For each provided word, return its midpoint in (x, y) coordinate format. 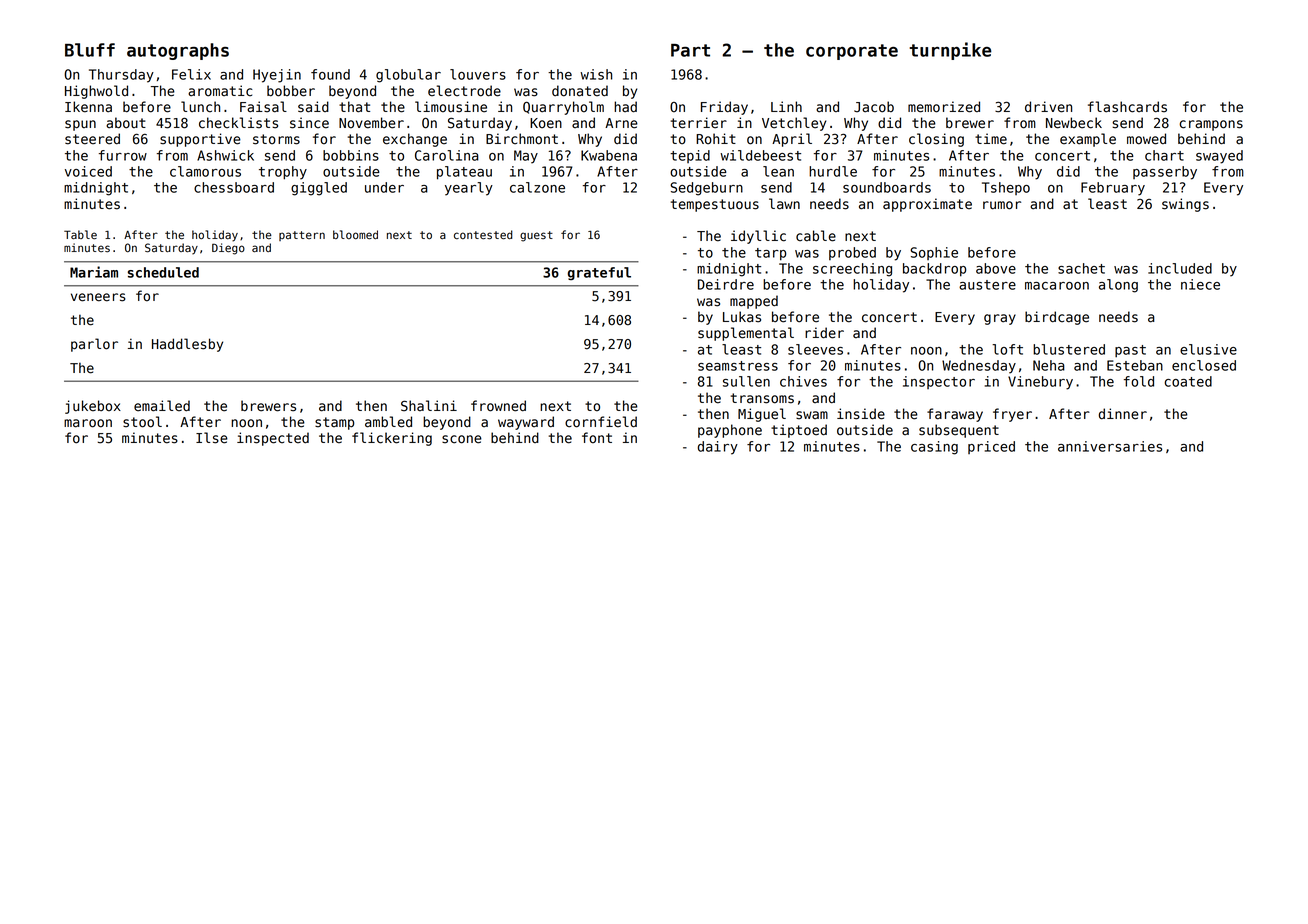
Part (690, 50)
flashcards (1127, 107)
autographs (178, 51)
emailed (162, 406)
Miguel (762, 415)
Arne (621, 123)
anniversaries (1110, 446)
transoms (762, 398)
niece (1200, 284)
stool (142, 422)
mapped (754, 302)
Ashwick (225, 155)
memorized (944, 107)
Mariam (94, 272)
